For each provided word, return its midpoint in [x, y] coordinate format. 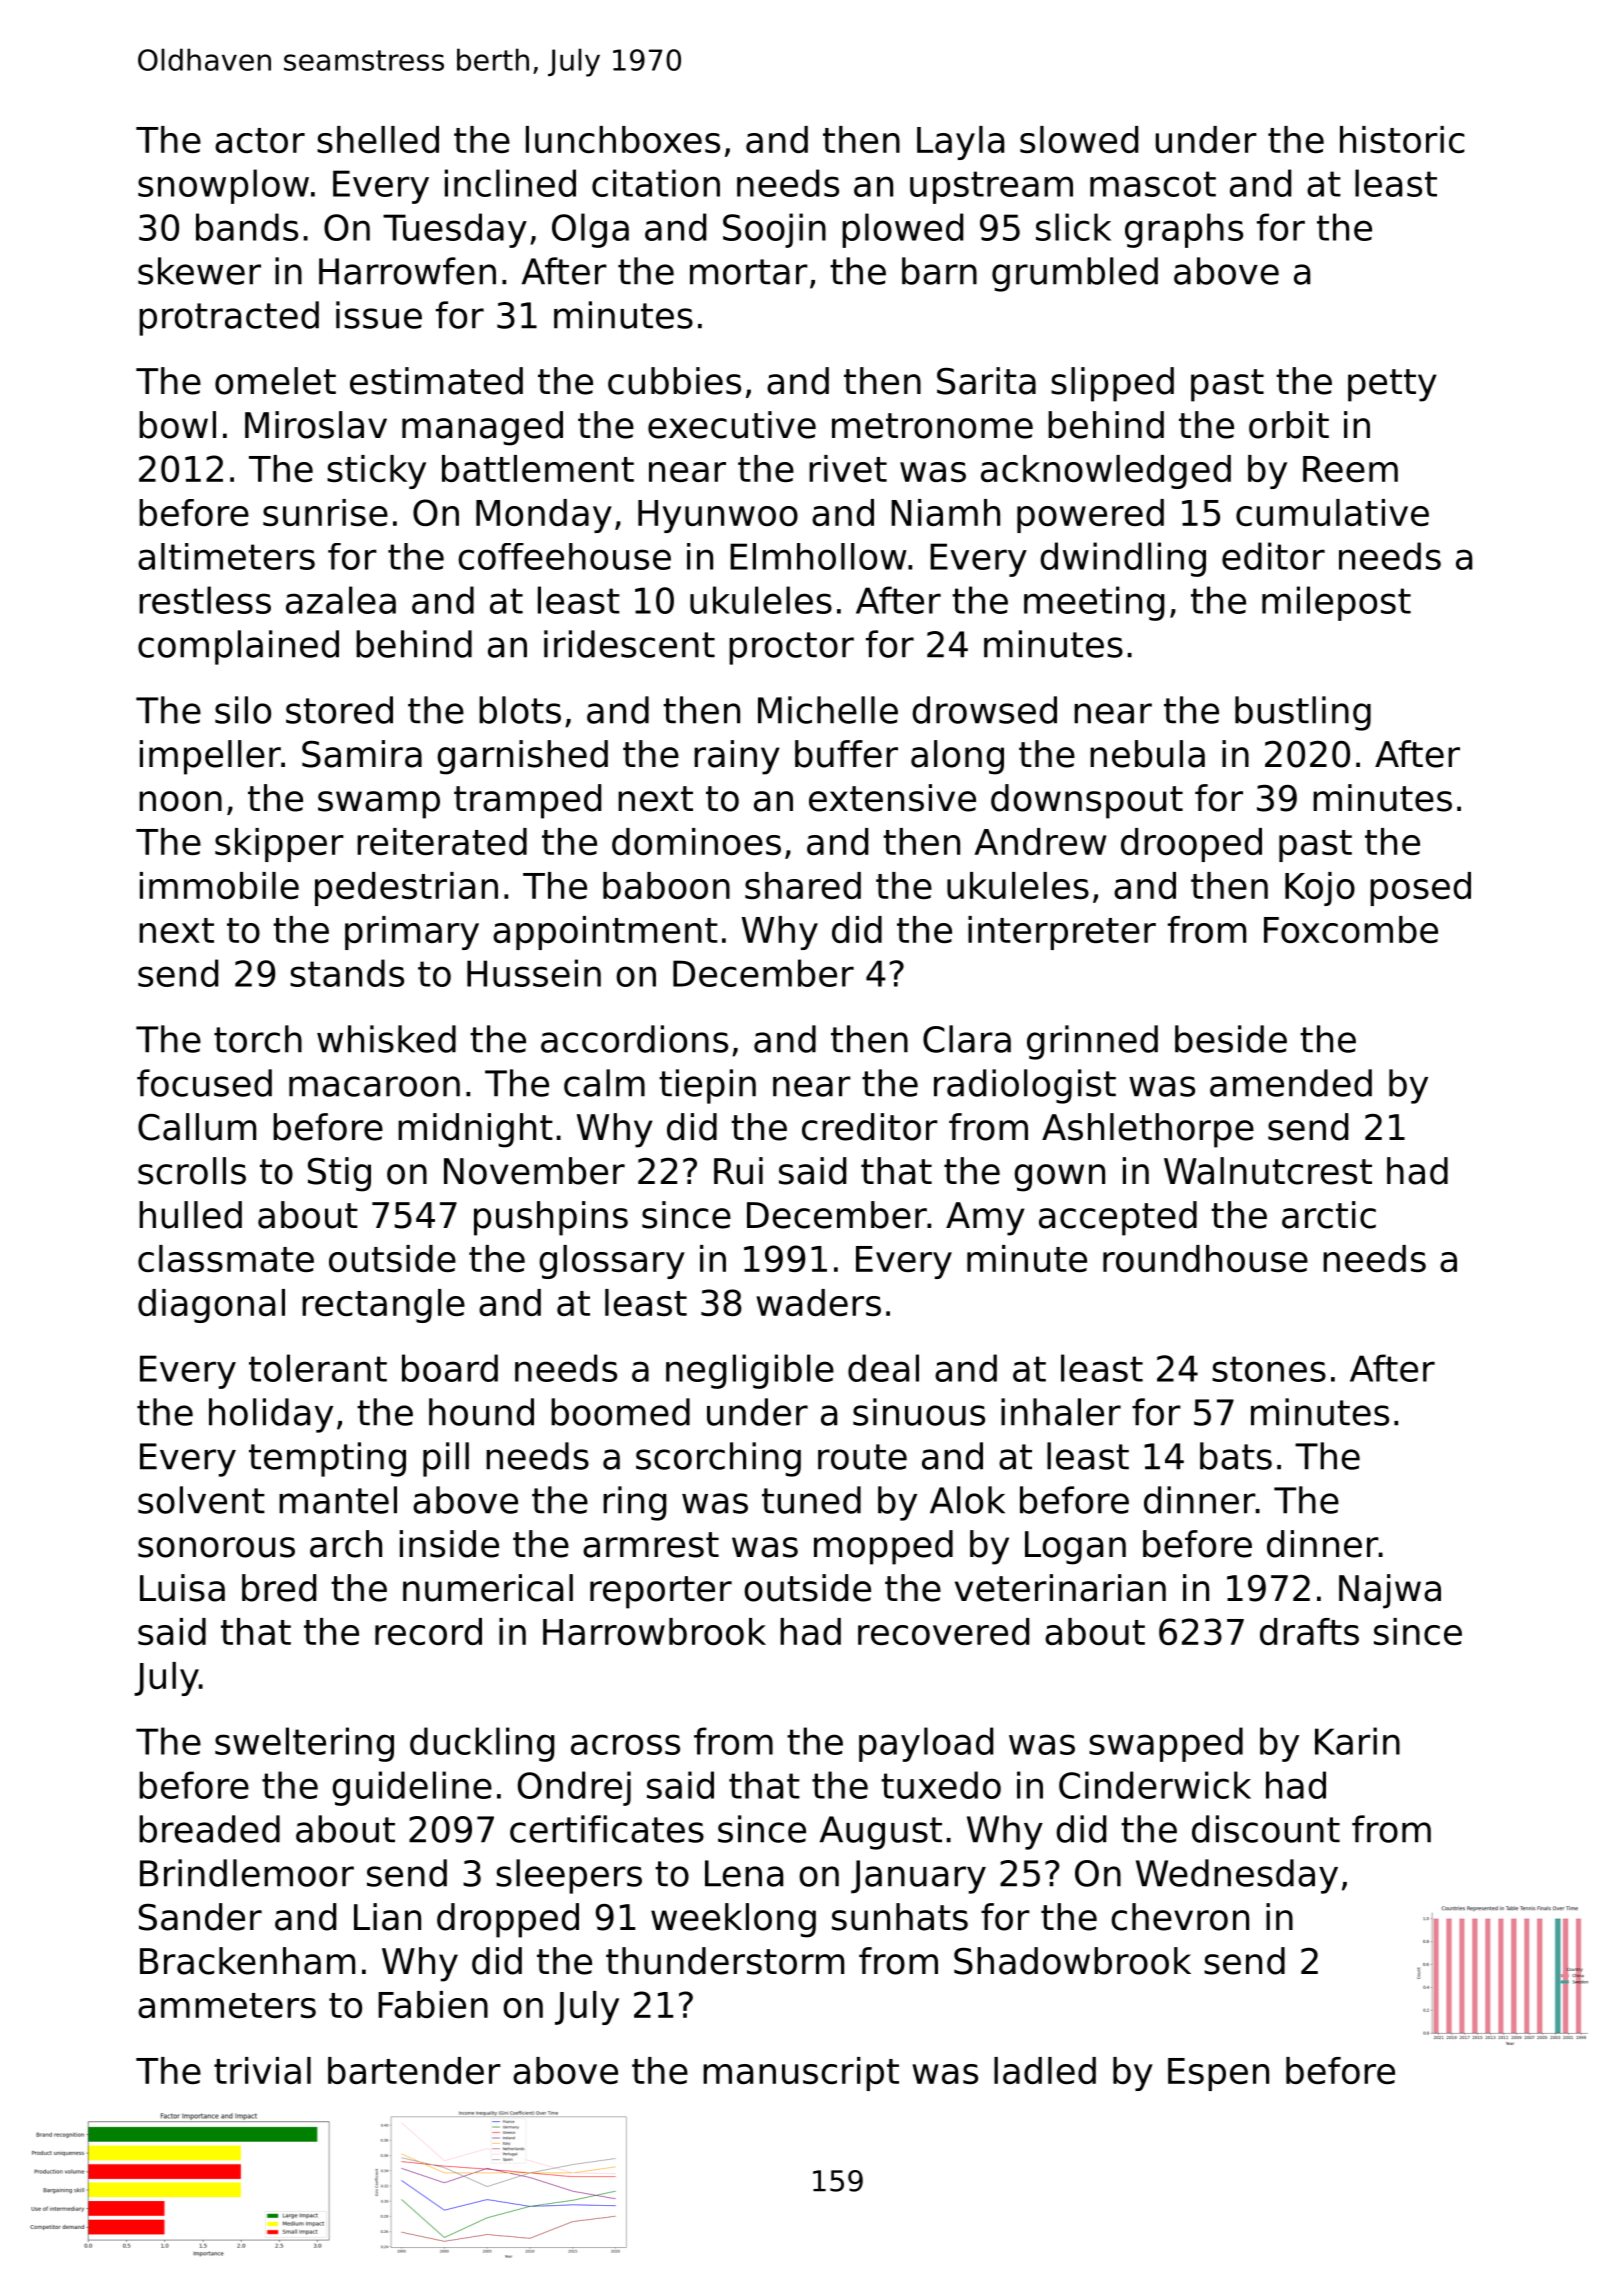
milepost [1336, 603]
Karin [1357, 1741]
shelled [378, 139]
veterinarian [1060, 1588]
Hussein [534, 973]
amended [1291, 1083]
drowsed [984, 710]
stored [339, 710]
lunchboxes [623, 139]
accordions [634, 1039]
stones [1269, 1369]
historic [1402, 139]
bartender [414, 2070]
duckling [482, 1744]
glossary [612, 1262]
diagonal [211, 1306]
